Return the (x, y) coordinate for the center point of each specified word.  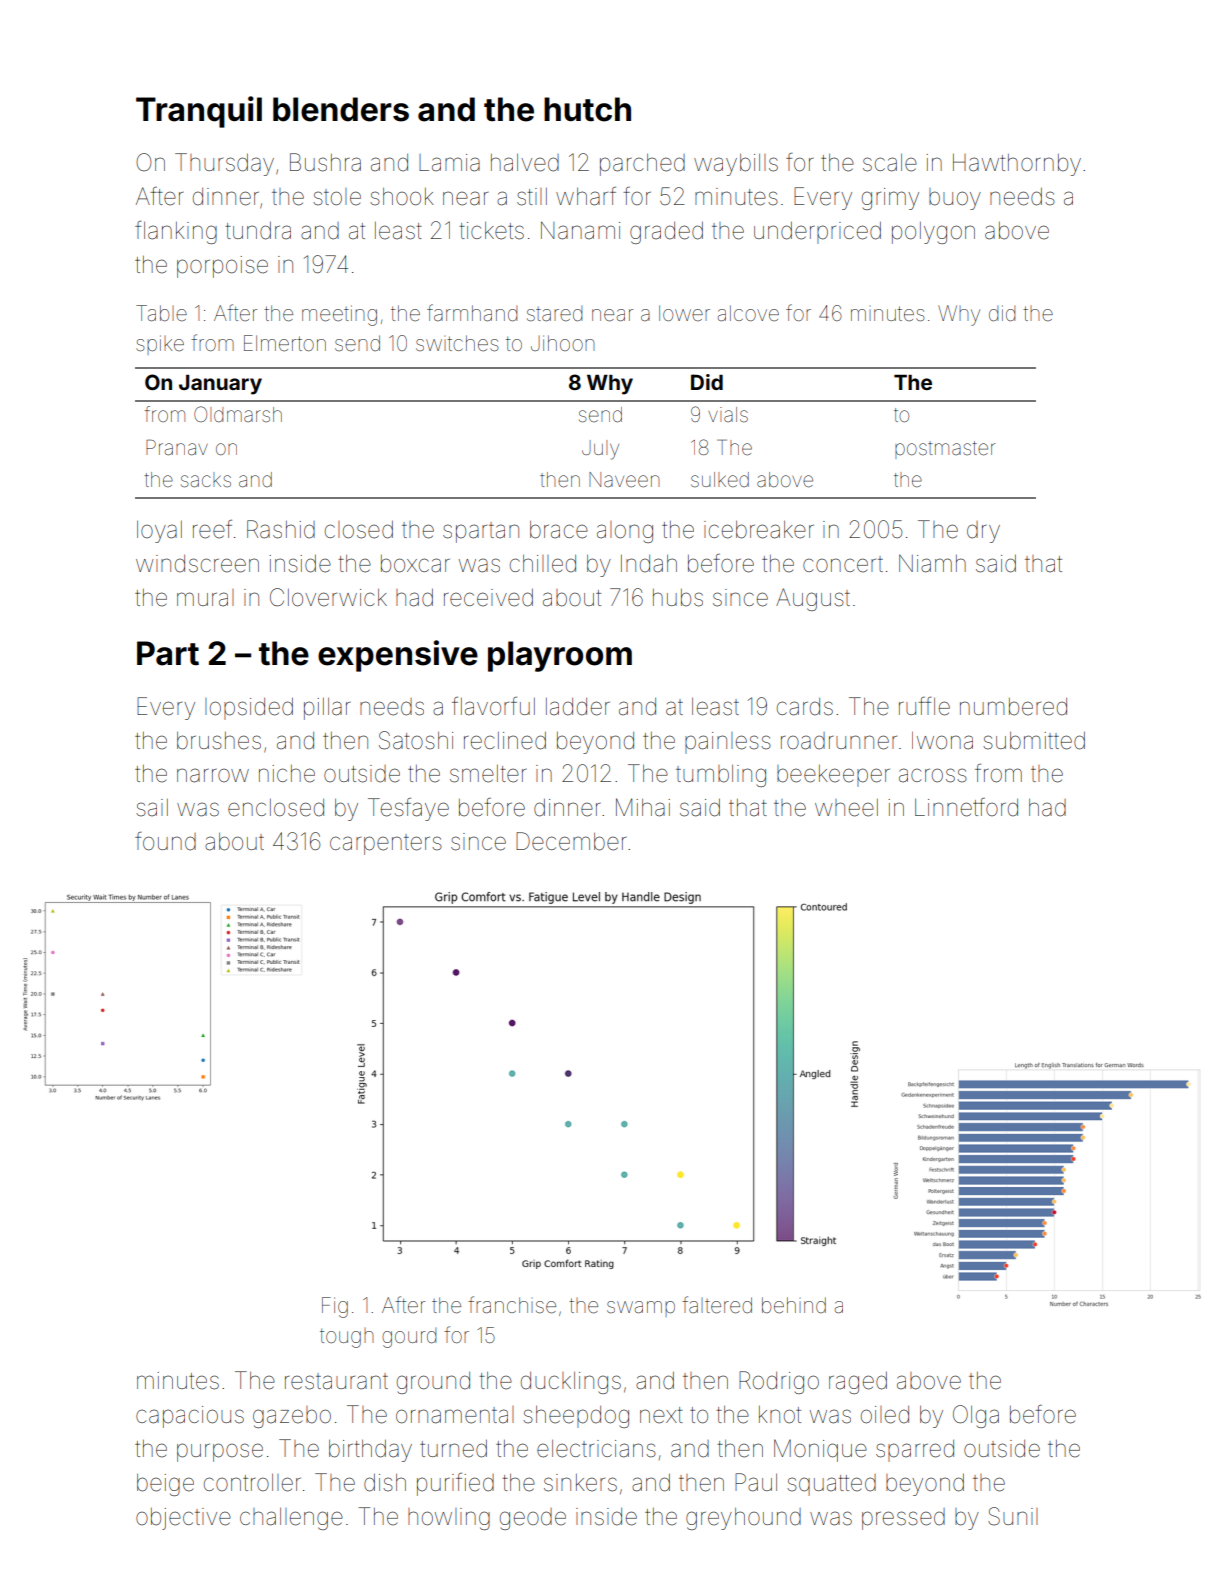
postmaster (945, 450)
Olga (976, 1416)
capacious (190, 1417)
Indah (649, 564)
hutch (587, 109)
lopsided (249, 709)
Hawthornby (1017, 165)
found (165, 841)
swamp (641, 1309)
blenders (341, 109)
